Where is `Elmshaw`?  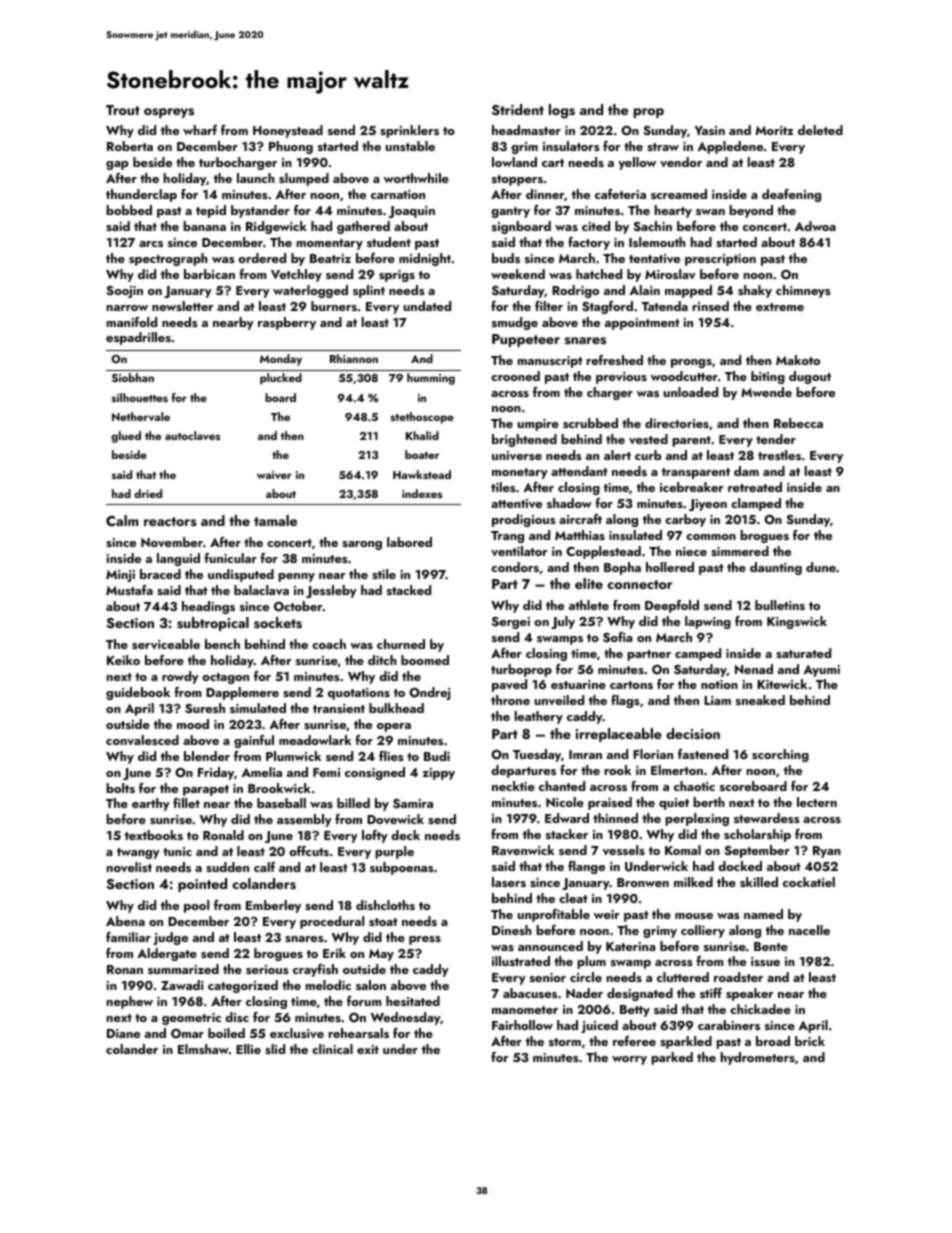
Elmshaw is located at coordinates (203, 1049).
